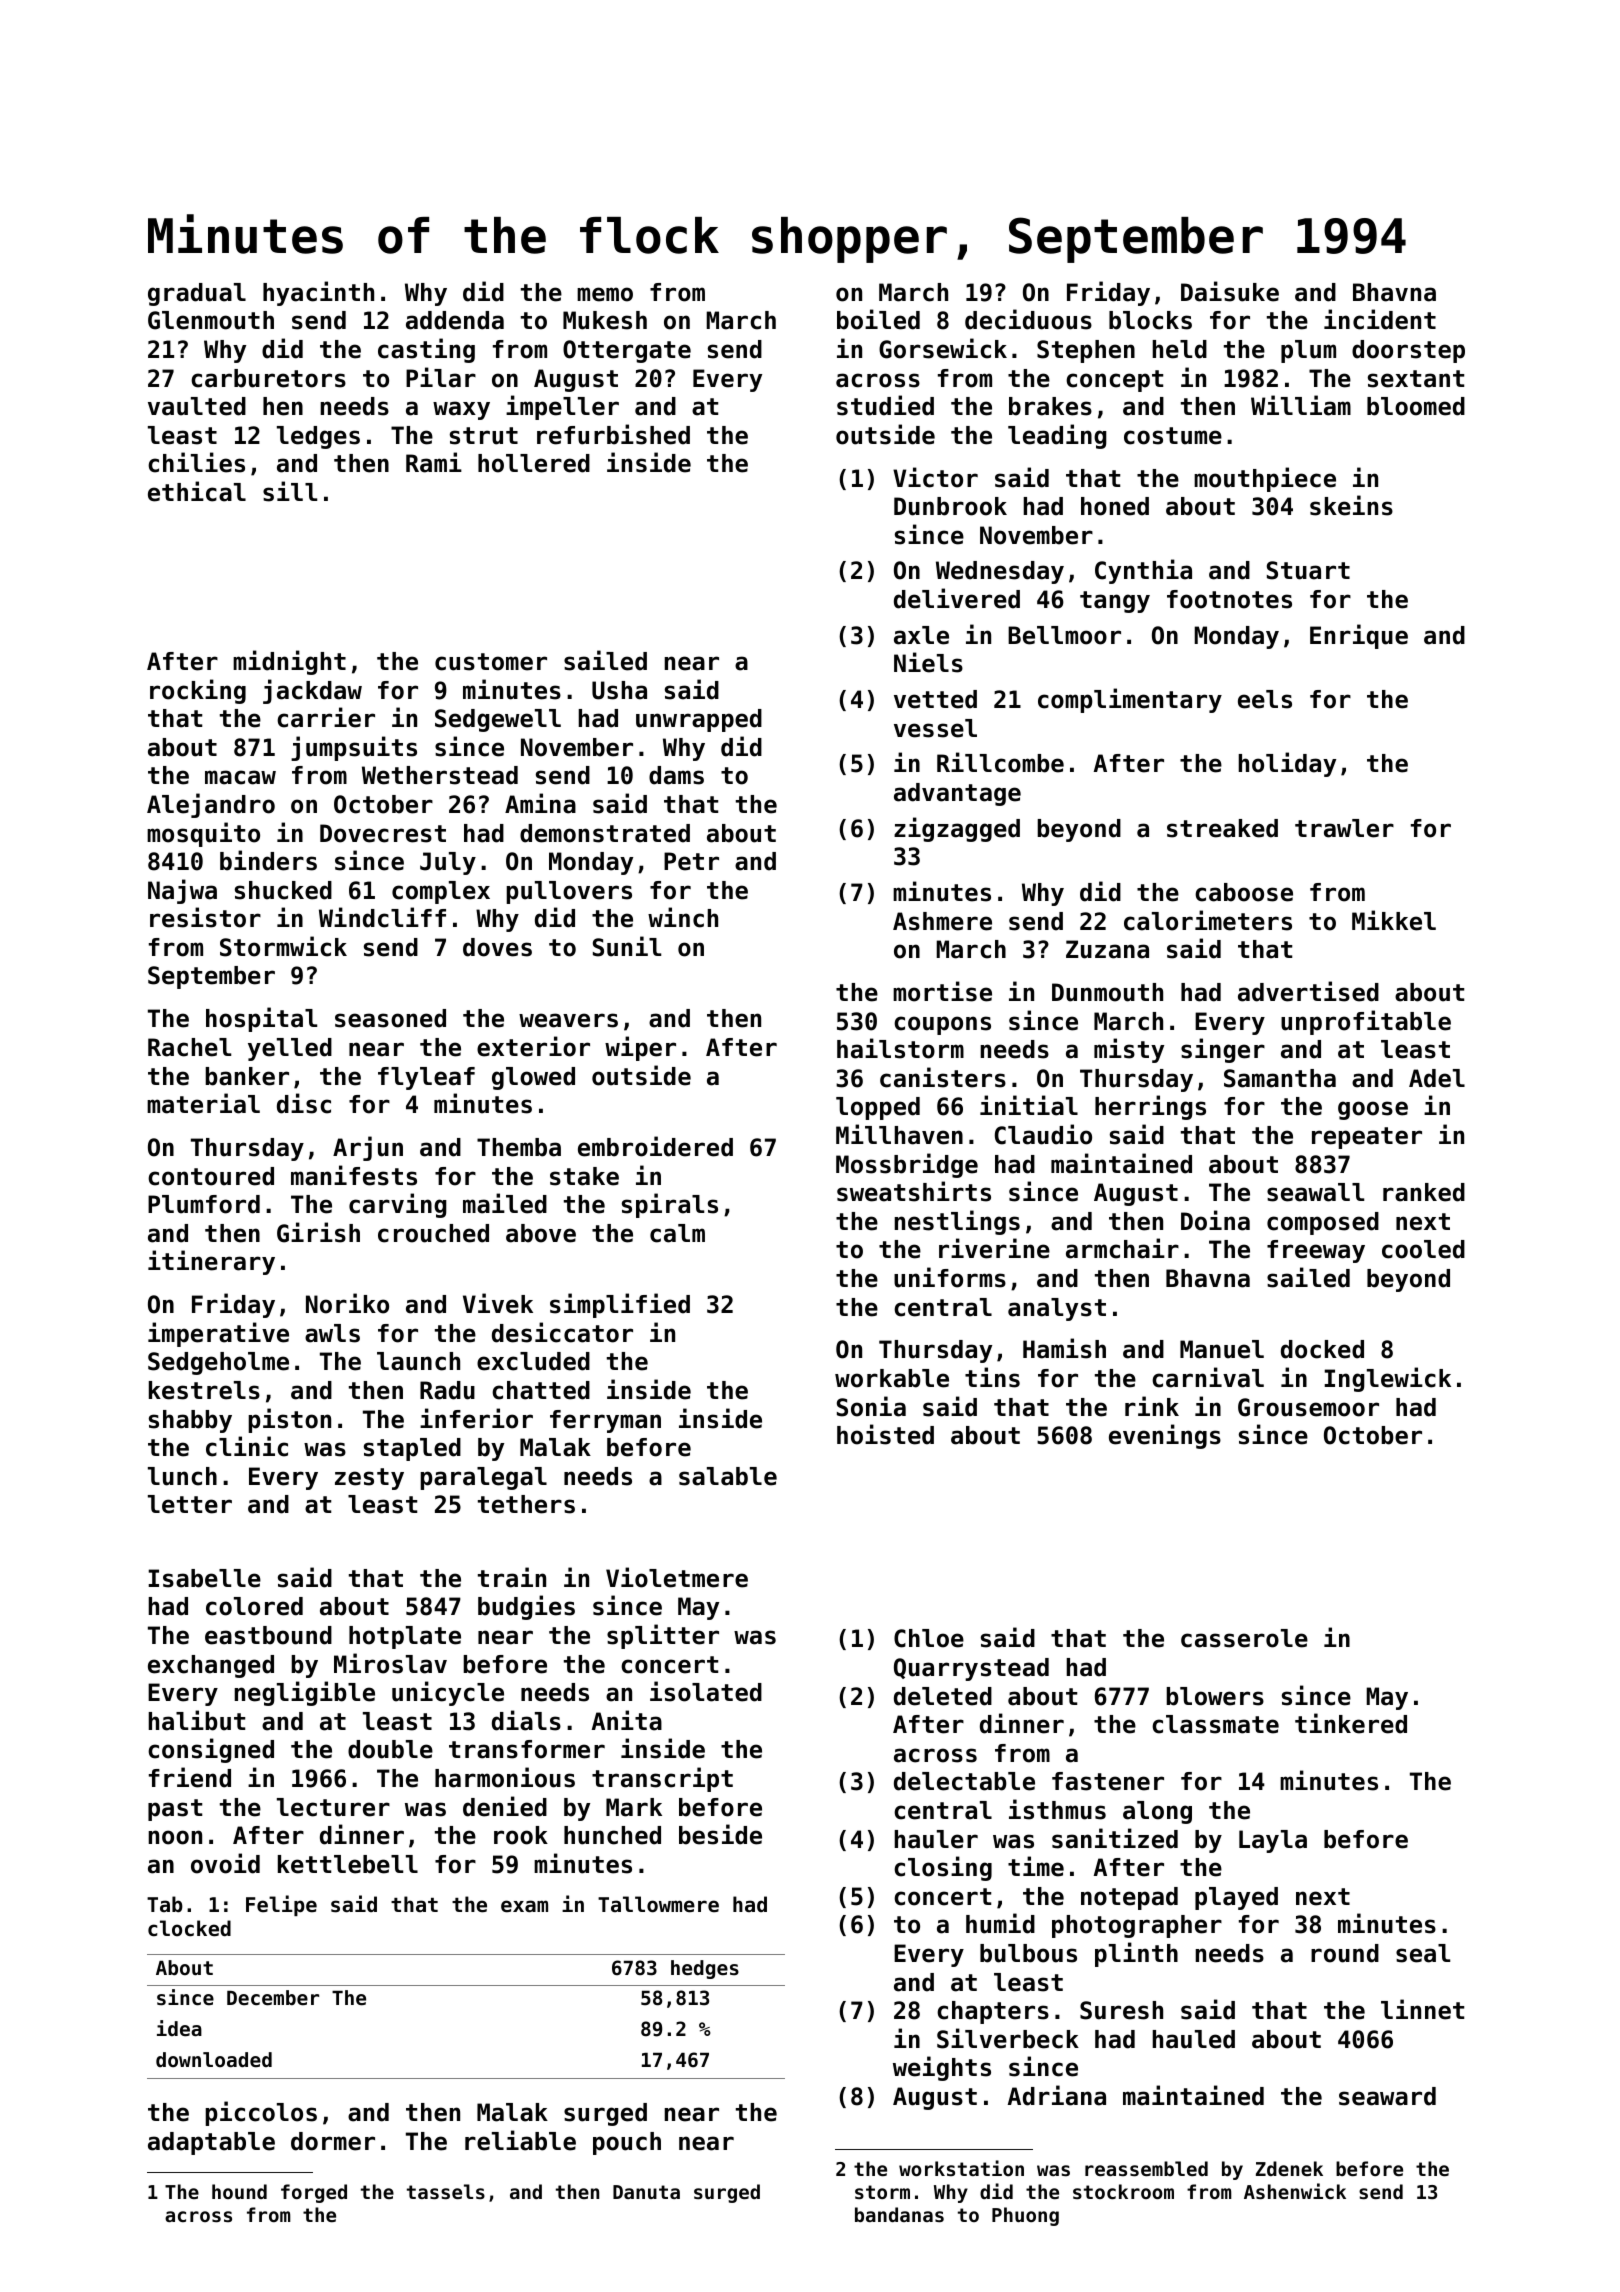 The height and width of the image is (2292, 1620). I want to click on lopped, so click(878, 1108).
